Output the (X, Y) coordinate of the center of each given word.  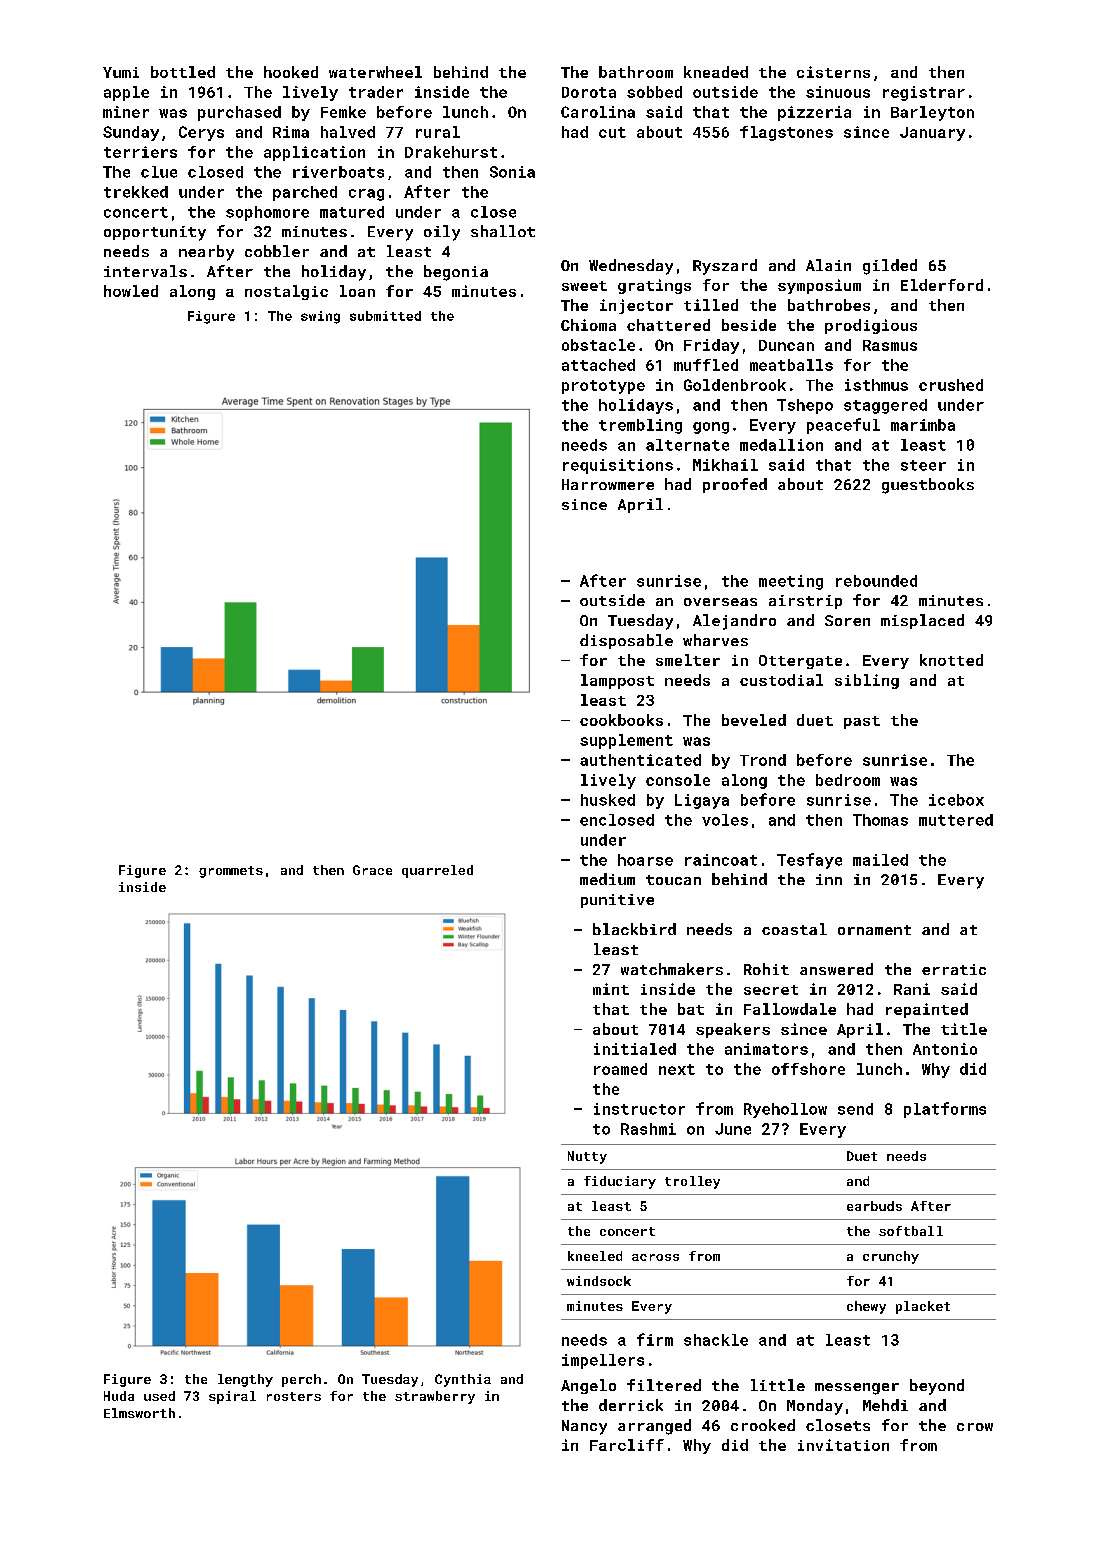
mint (611, 989)
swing (320, 317)
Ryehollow (785, 1110)
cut (612, 132)
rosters (294, 1396)
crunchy (891, 1257)
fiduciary (620, 1182)
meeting (791, 582)
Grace (372, 870)
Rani (912, 989)
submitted (385, 316)
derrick (631, 1405)
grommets (231, 872)
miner (126, 112)
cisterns (833, 72)
